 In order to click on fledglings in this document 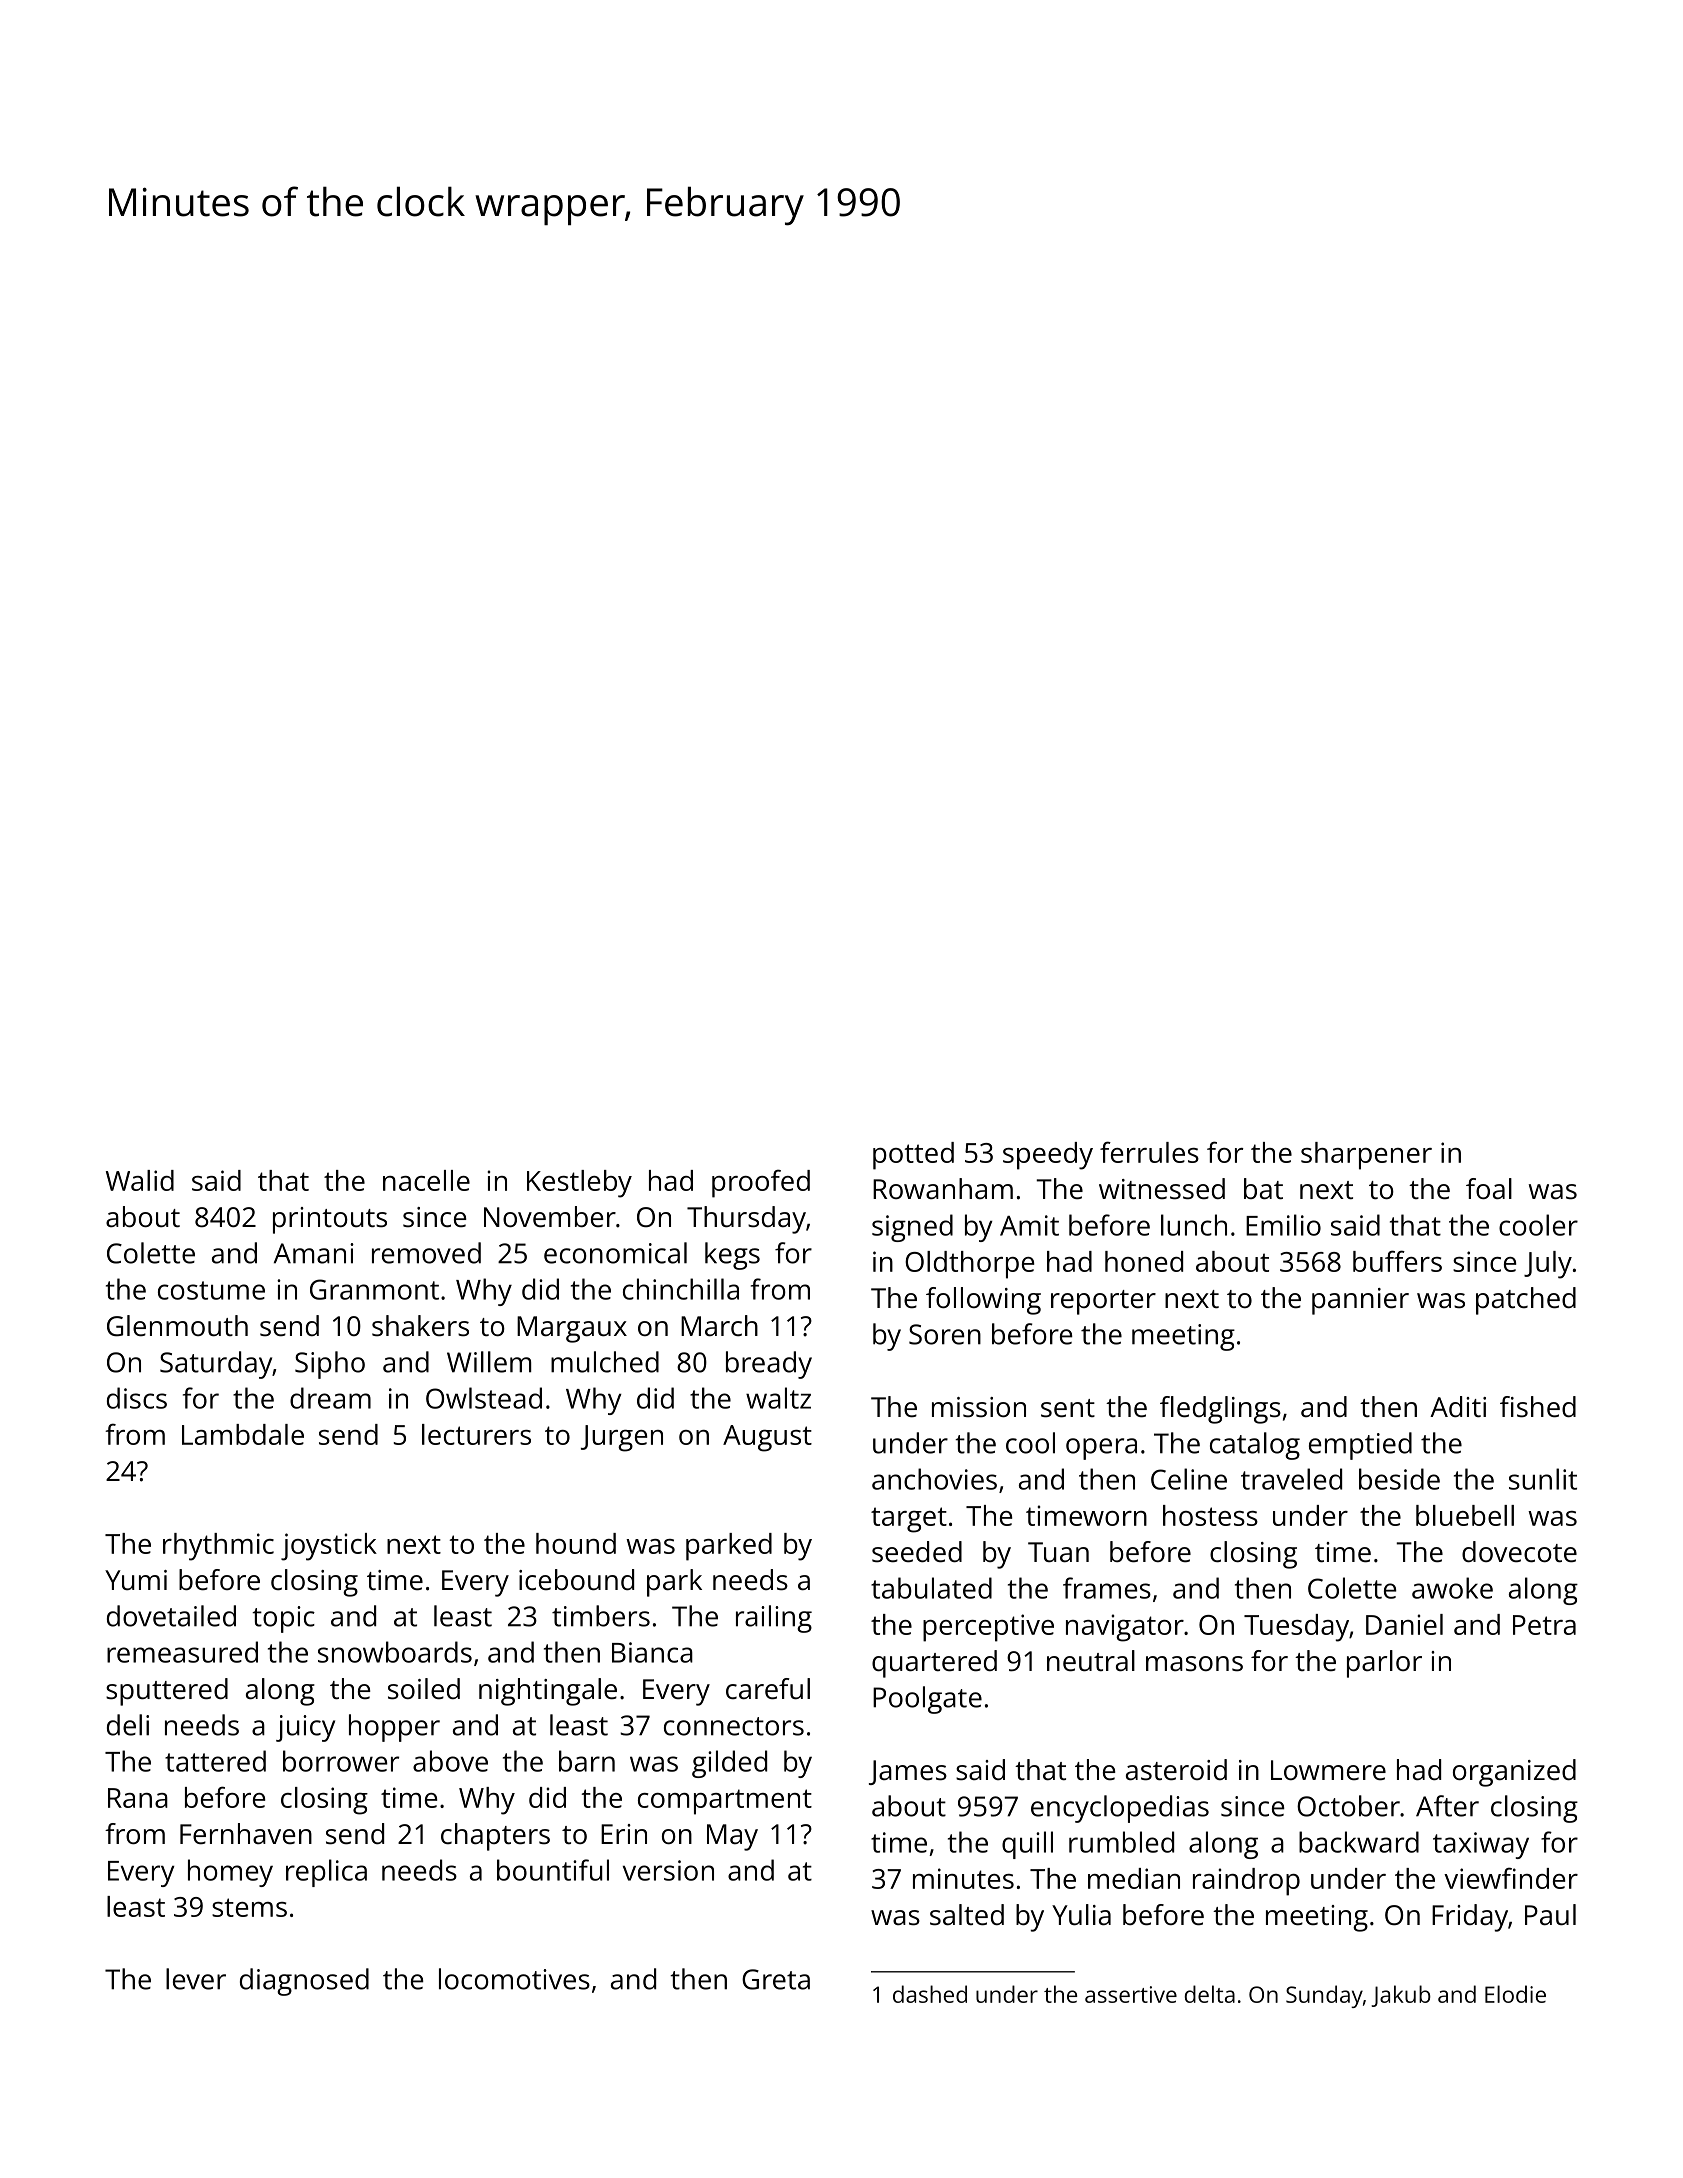, I will do `click(1220, 1410)`.
